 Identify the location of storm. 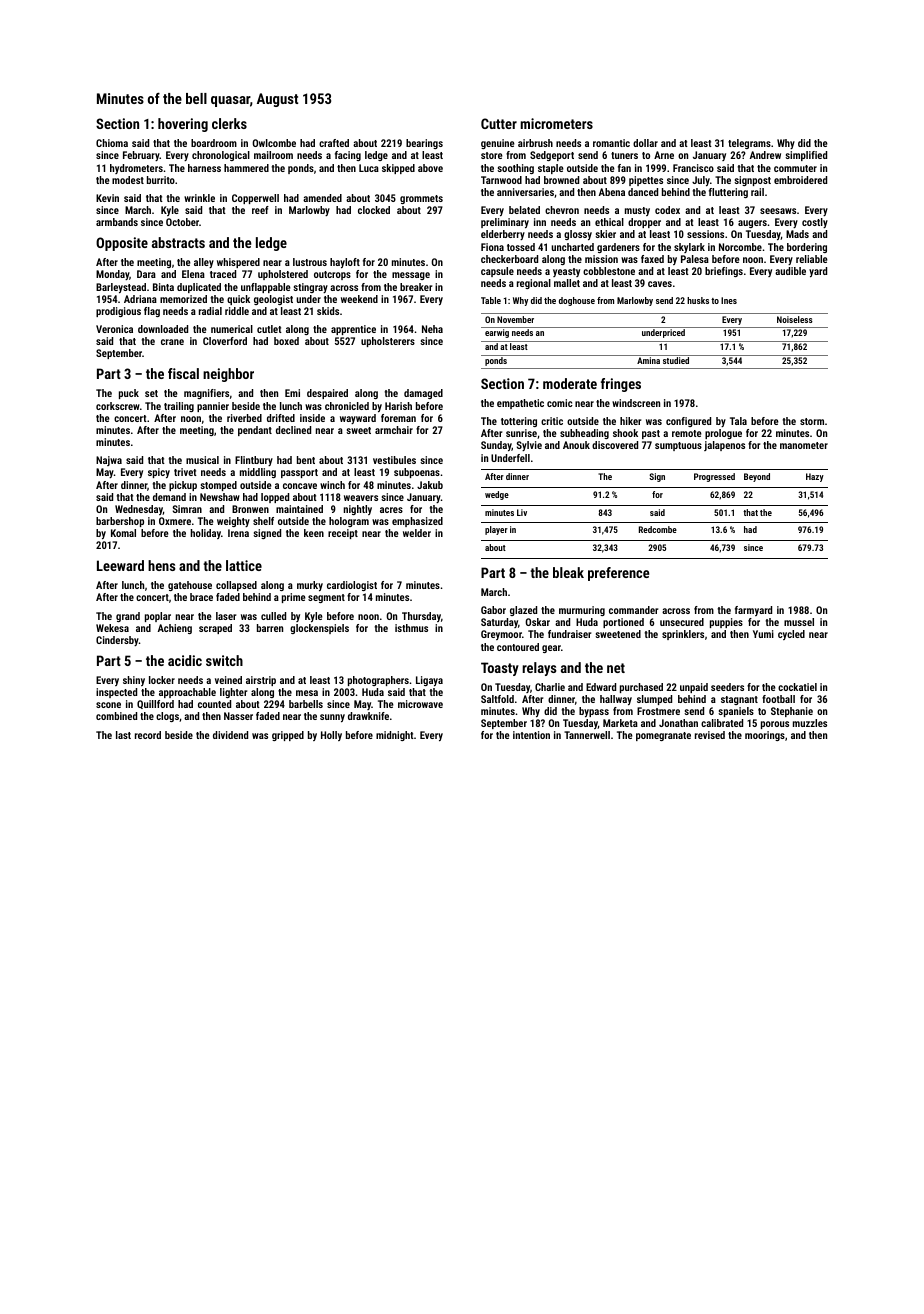
(812, 421).
